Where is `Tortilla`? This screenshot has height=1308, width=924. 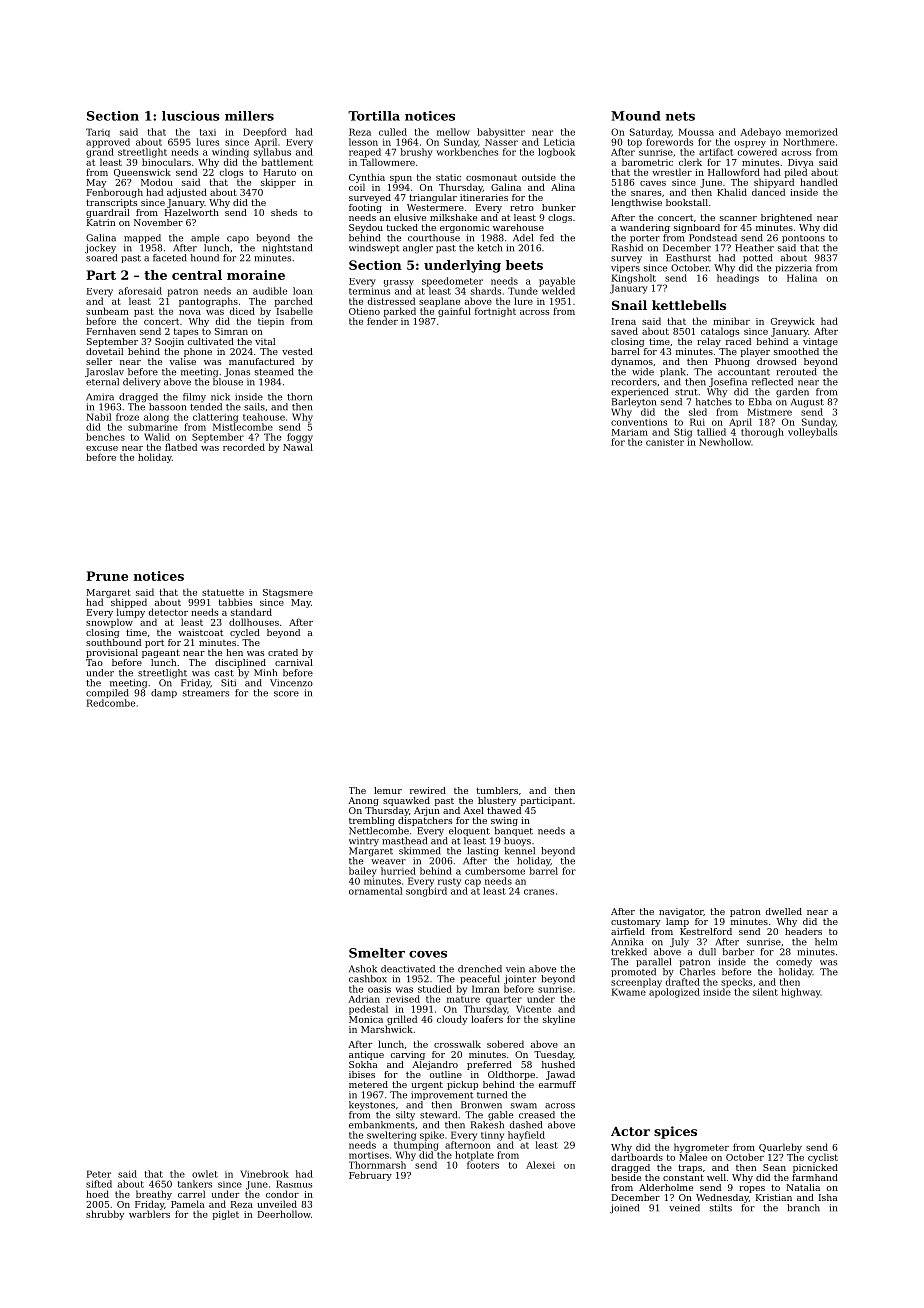
Tortilla is located at coordinates (374, 116).
